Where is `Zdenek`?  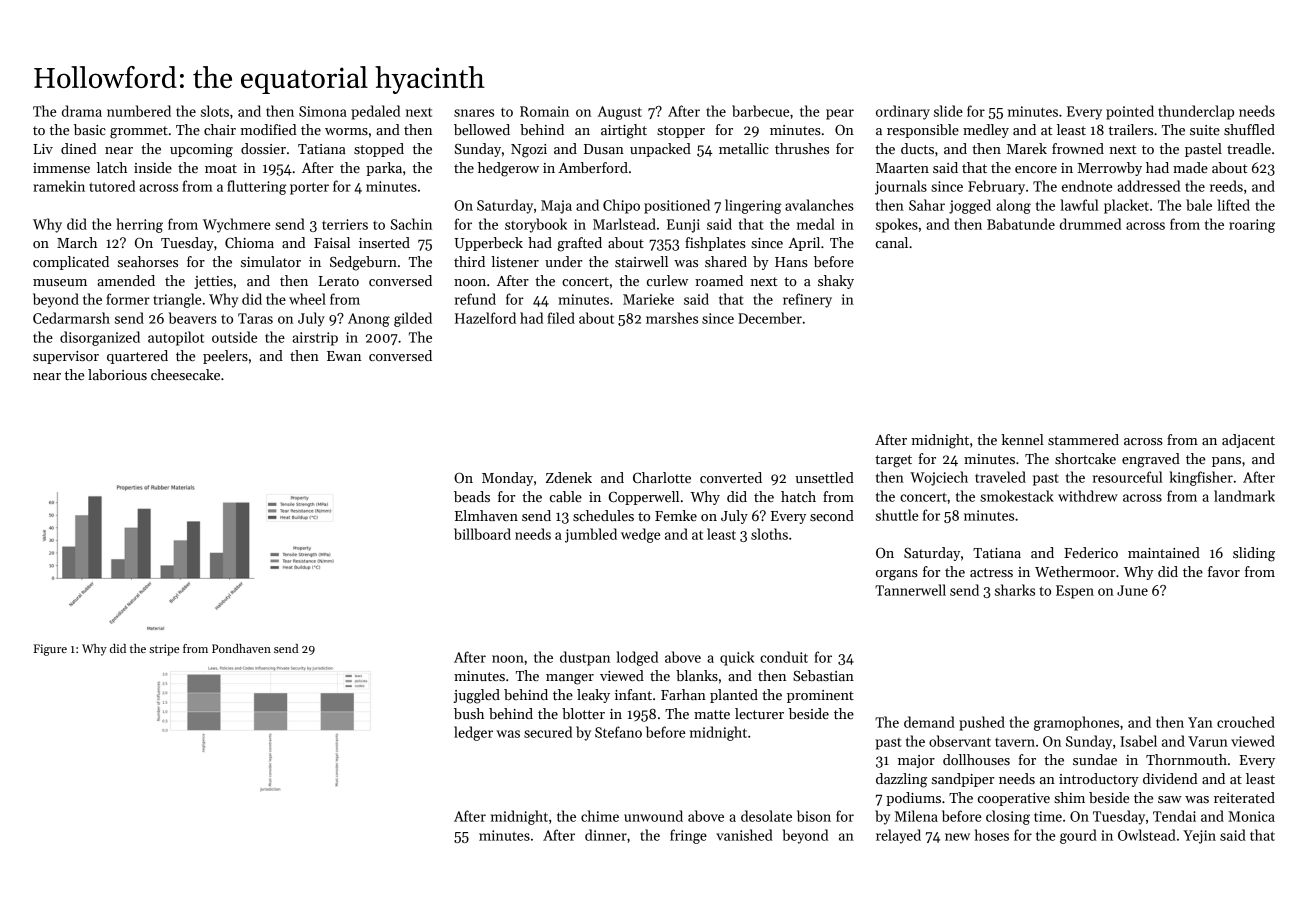 Zdenek is located at coordinates (569, 477).
